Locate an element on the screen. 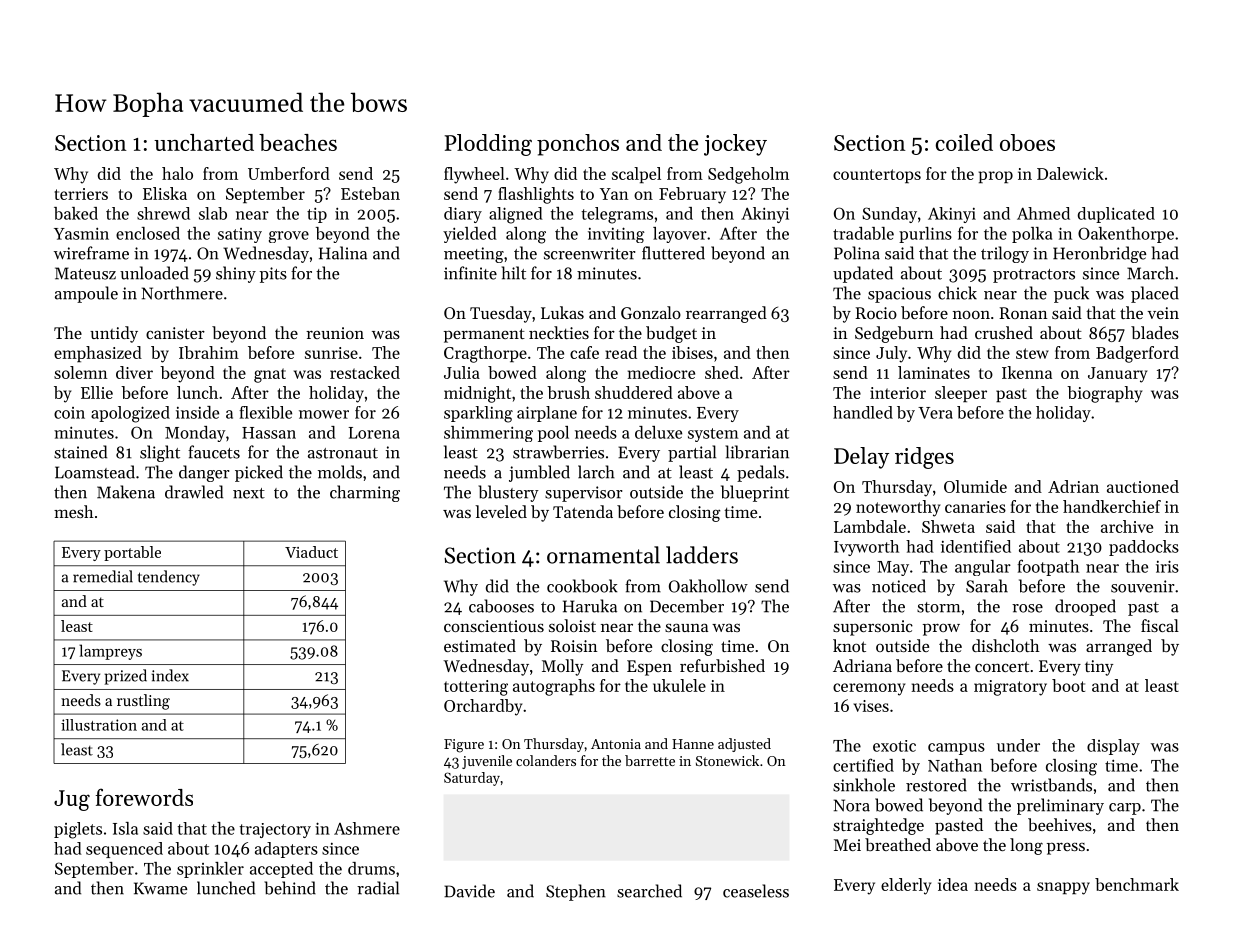 This screenshot has width=1233, height=952. untidy is located at coordinates (114, 334).
